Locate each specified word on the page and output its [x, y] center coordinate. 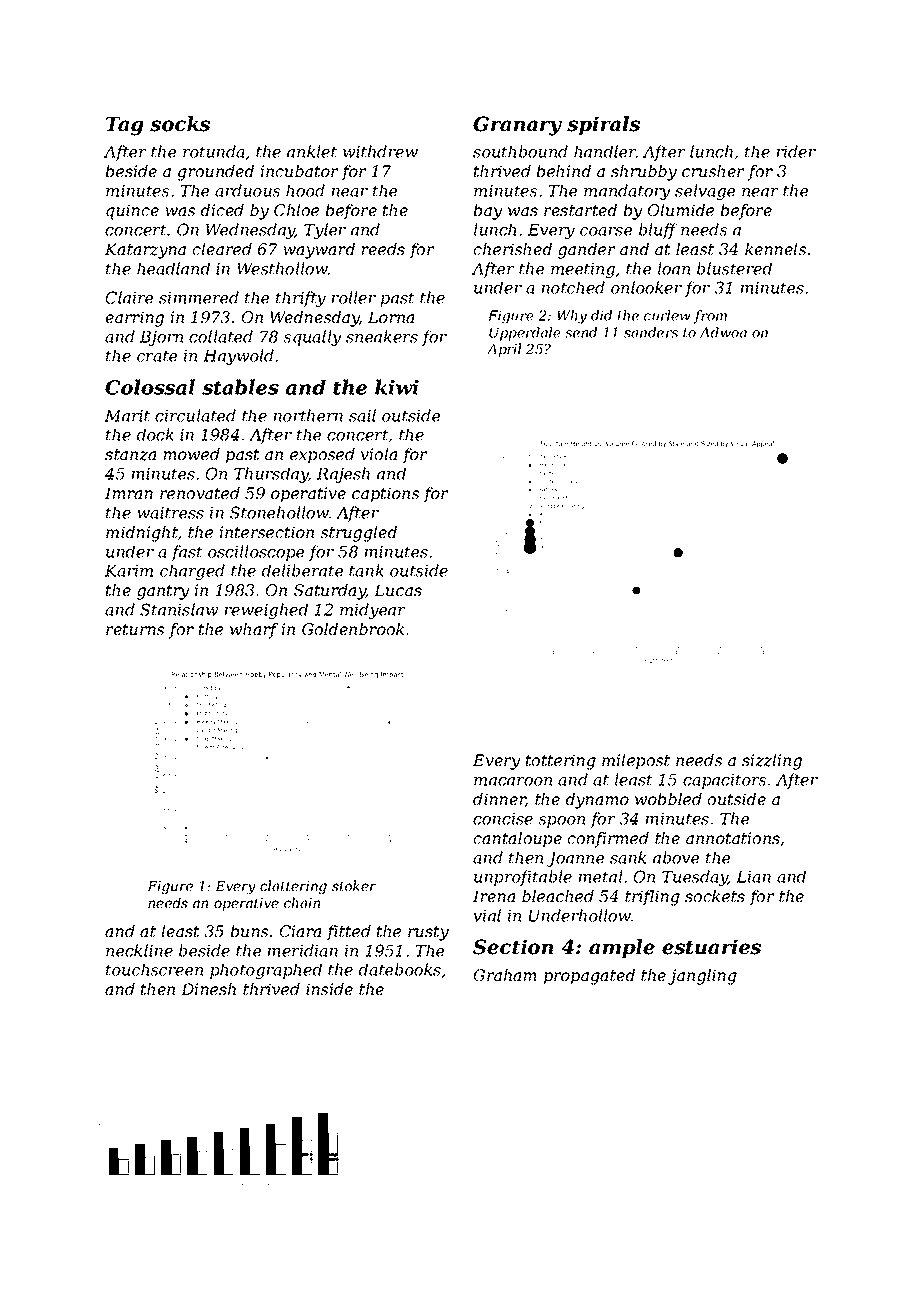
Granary [517, 126]
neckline [139, 950]
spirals [603, 125]
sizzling [772, 762]
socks [180, 124]
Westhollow [282, 268]
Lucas [398, 590]
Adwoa [723, 332]
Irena [494, 896]
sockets [715, 896]
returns [135, 629]
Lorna [391, 317]
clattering [293, 887]
